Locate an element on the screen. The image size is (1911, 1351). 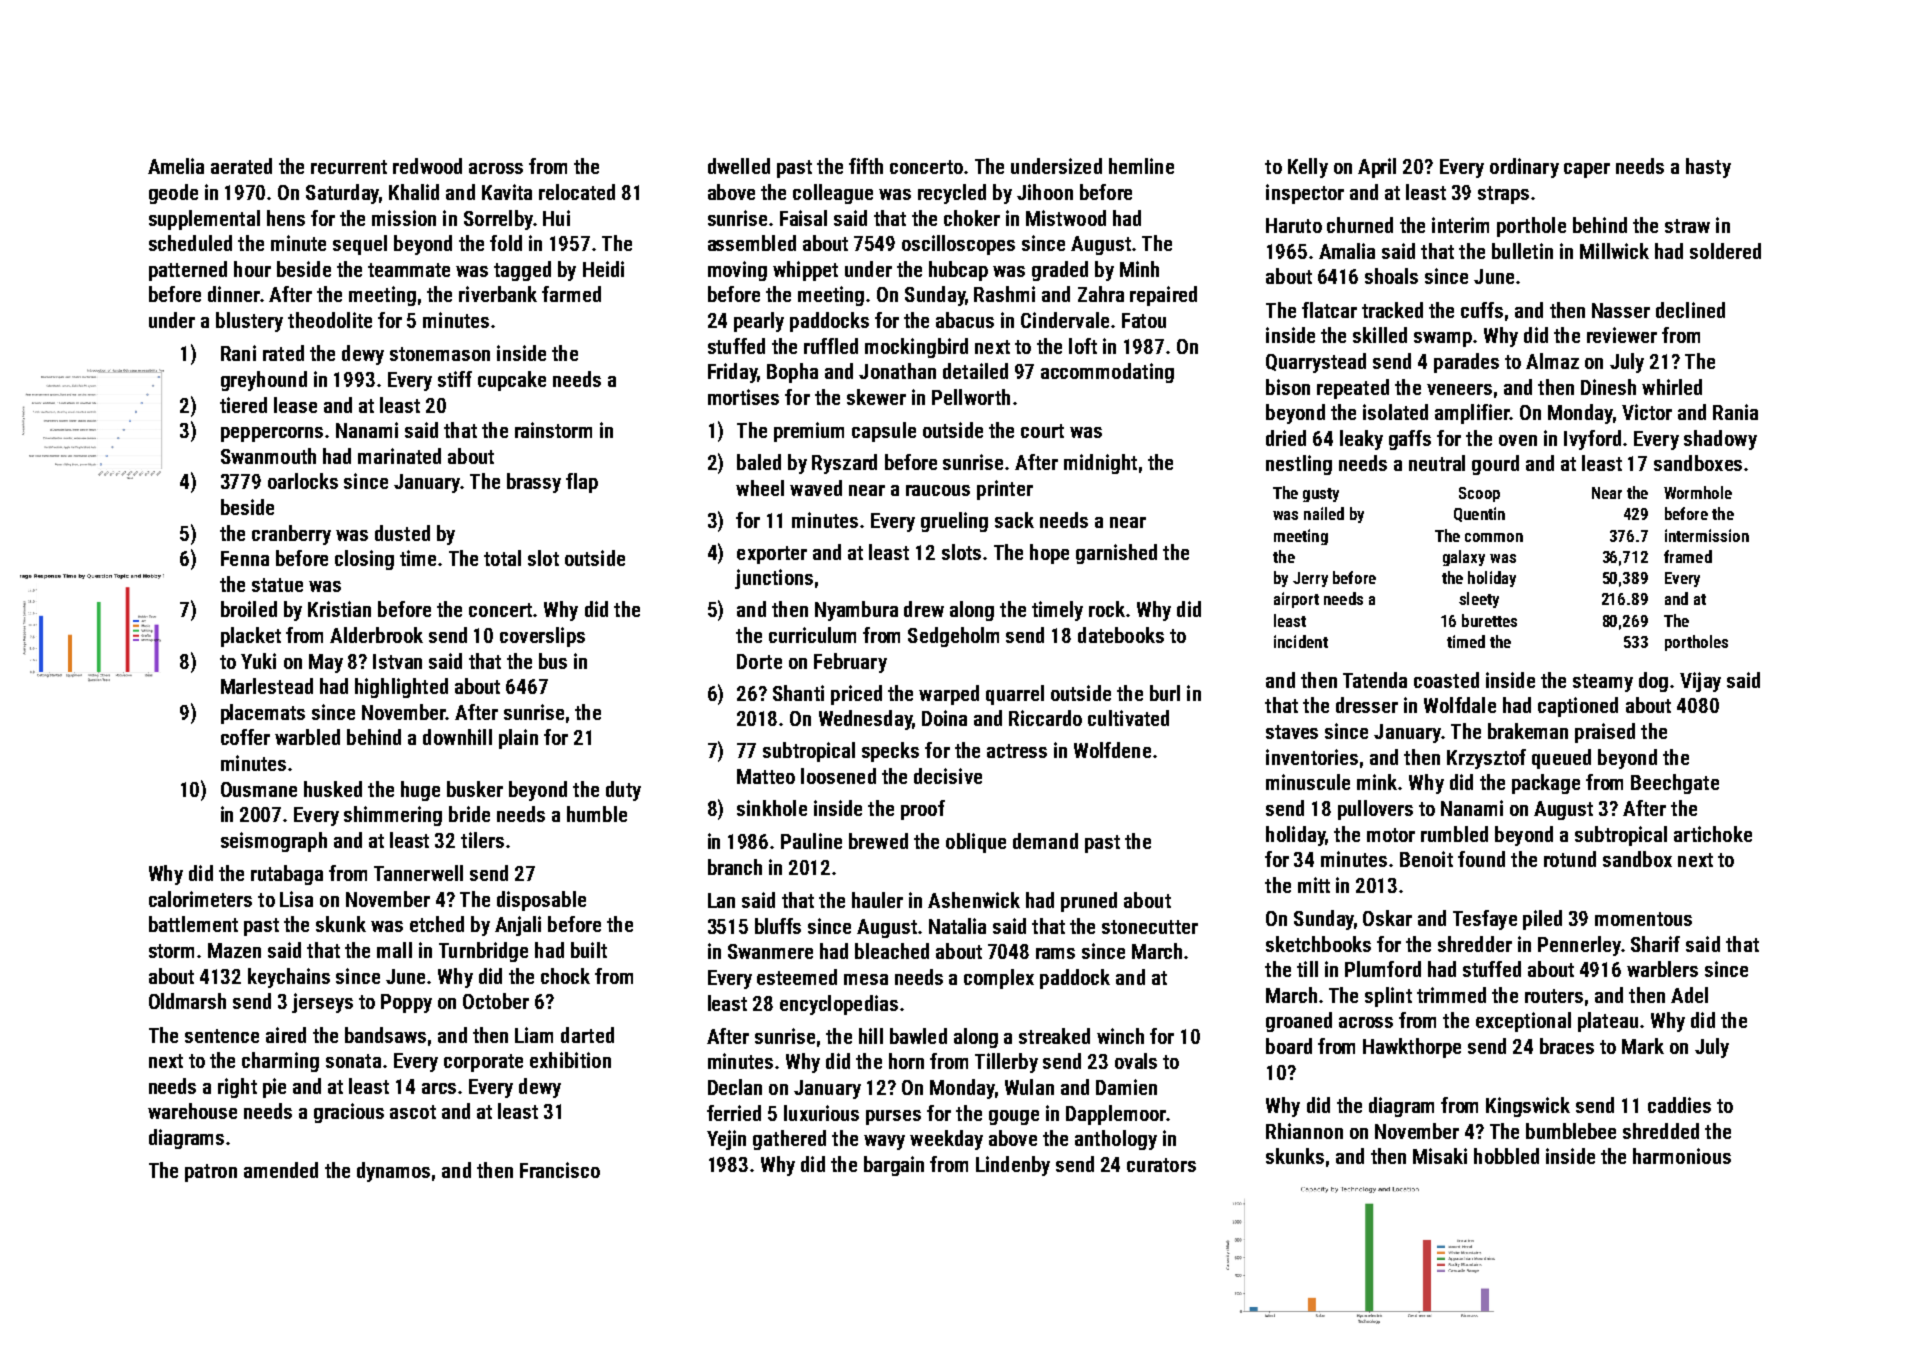
Plumford is located at coordinates (1383, 969).
